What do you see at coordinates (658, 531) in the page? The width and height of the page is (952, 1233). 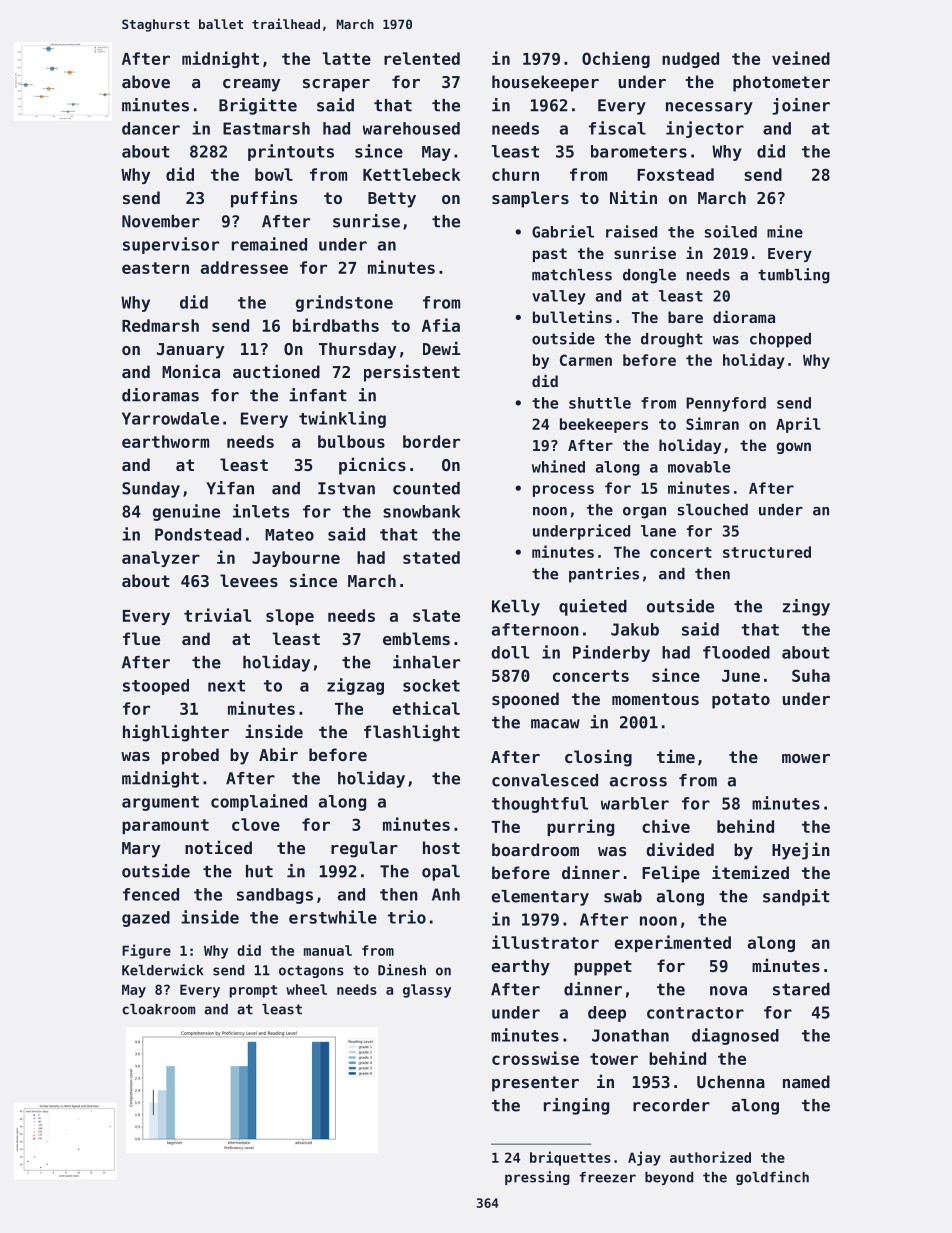 I see `lane` at bounding box center [658, 531].
